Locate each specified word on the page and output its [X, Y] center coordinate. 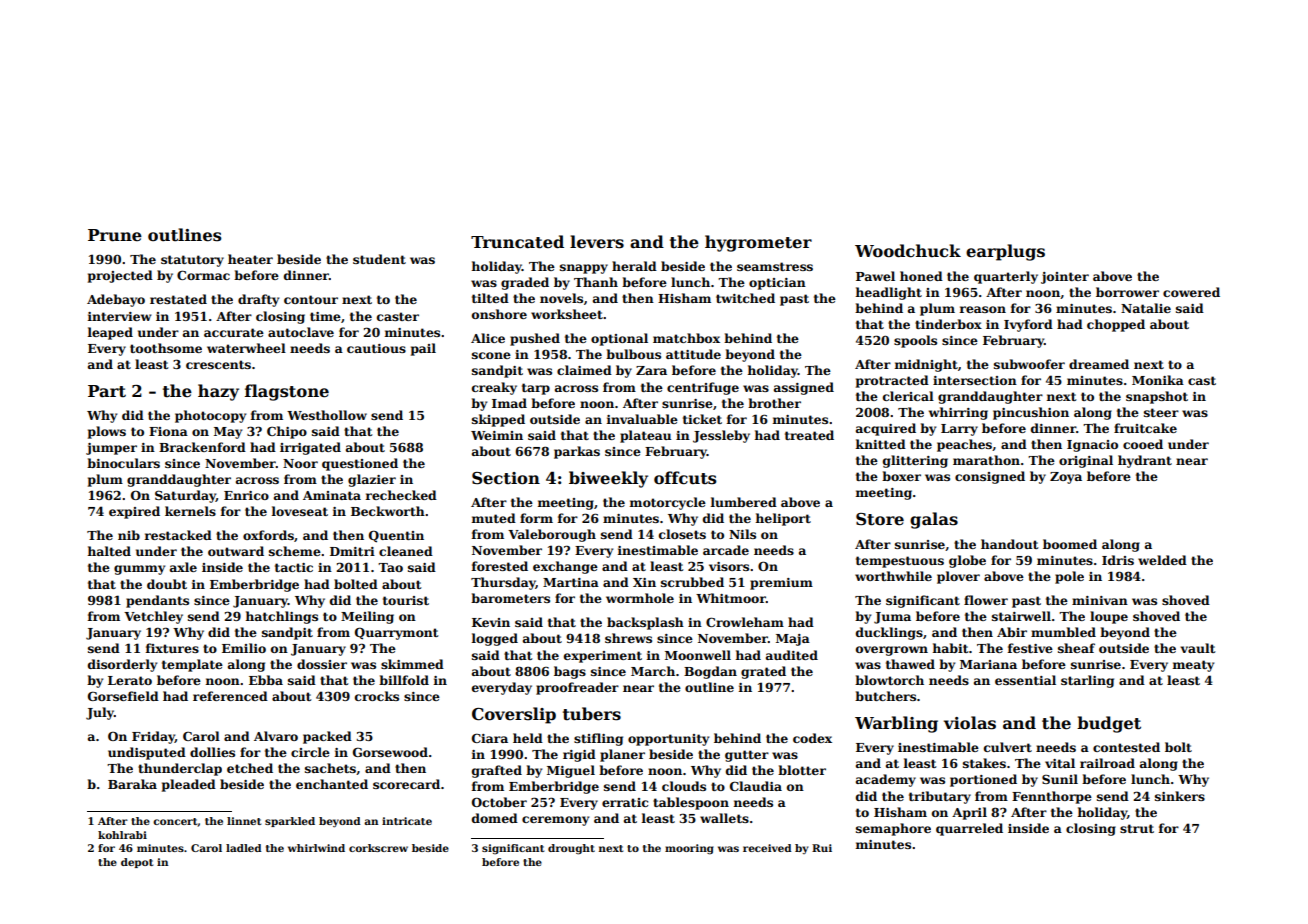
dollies [212, 752]
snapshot [1157, 397]
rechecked [401, 495]
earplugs [1005, 252]
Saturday [185, 496]
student [379, 259]
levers [597, 242]
